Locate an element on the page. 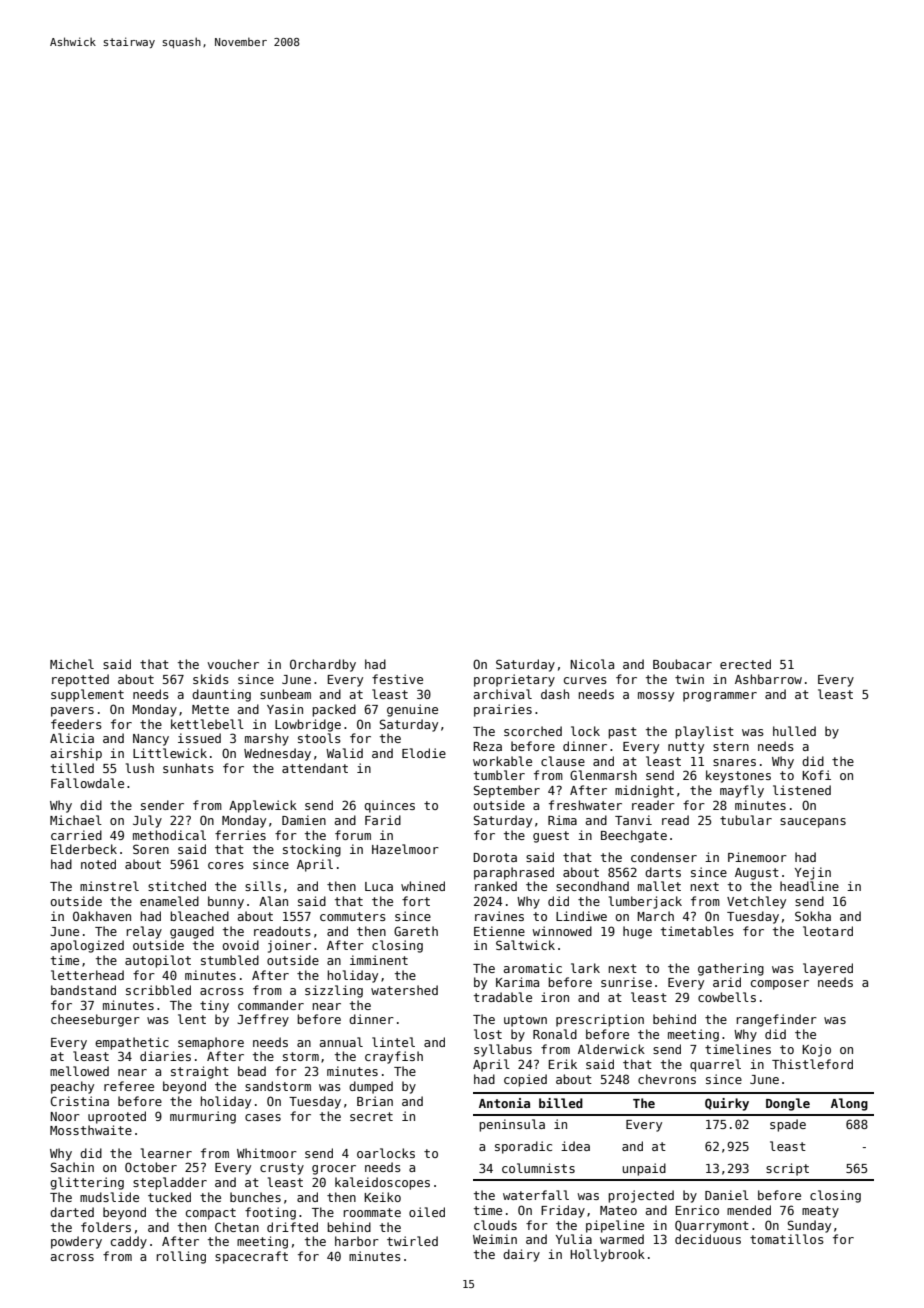 The height and width of the page is (1308, 924). Lowbridge is located at coordinates (308, 725).
